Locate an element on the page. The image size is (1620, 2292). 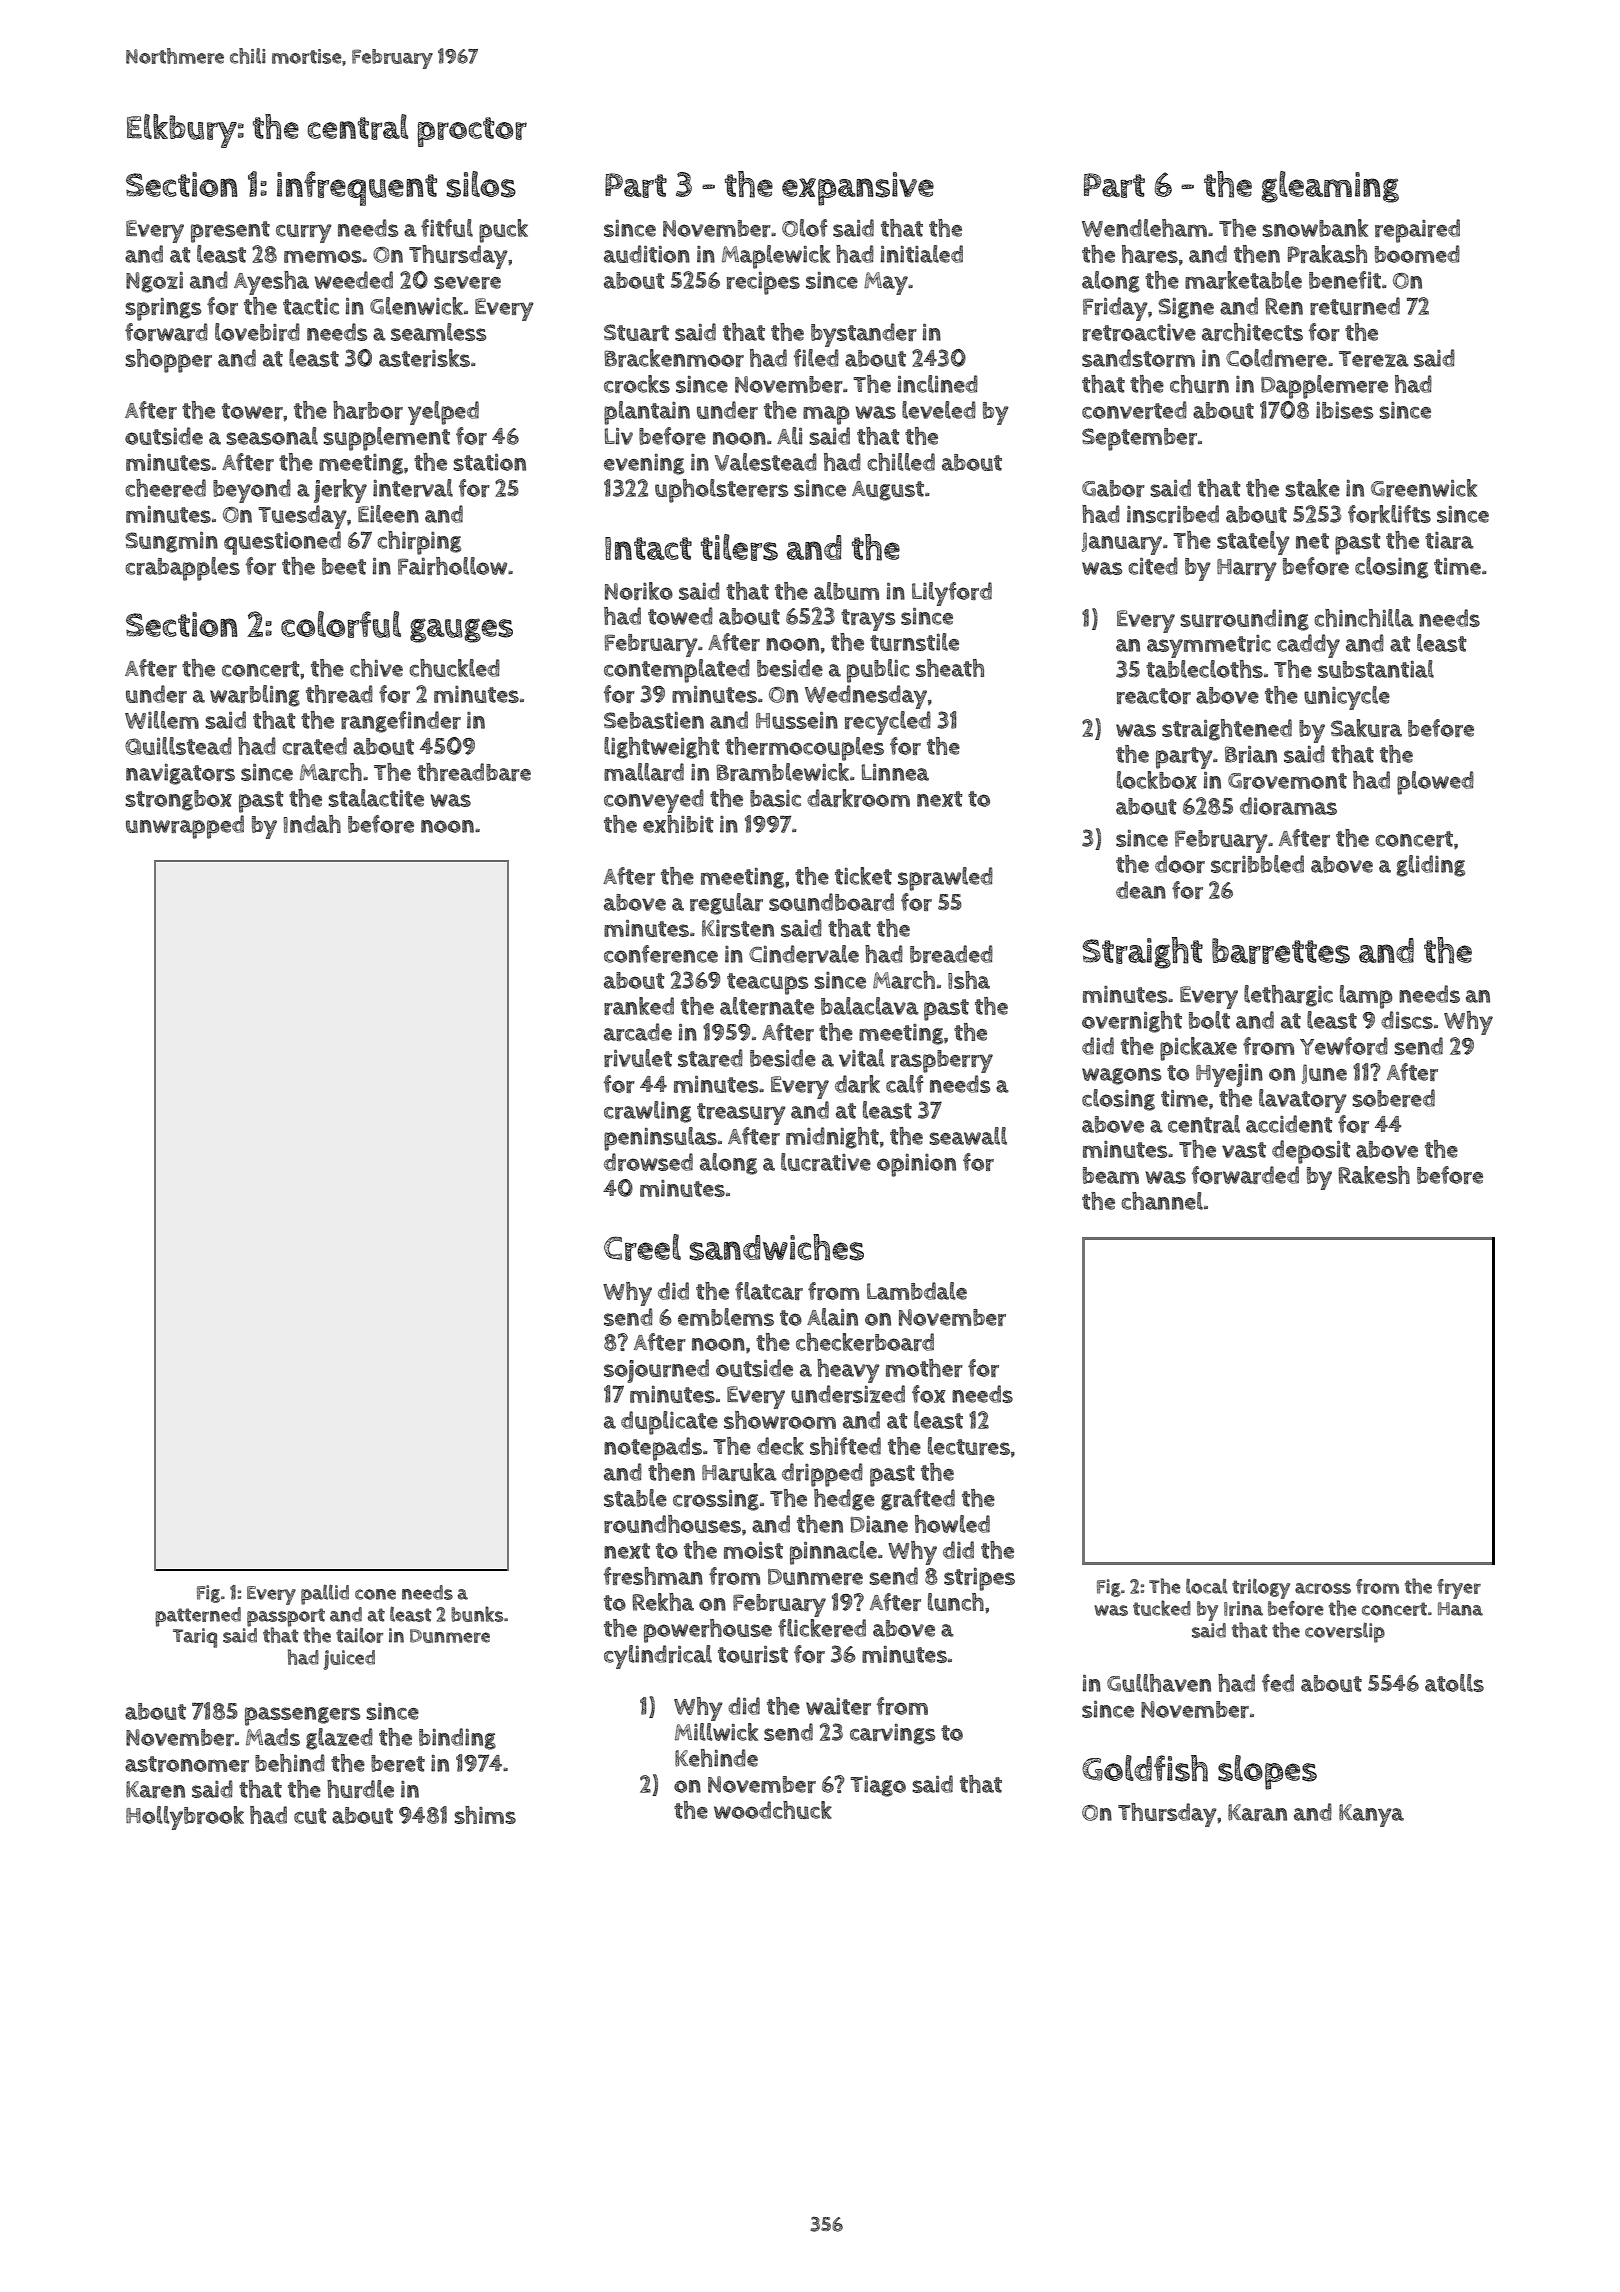
crossing is located at coordinates (716, 1500).
